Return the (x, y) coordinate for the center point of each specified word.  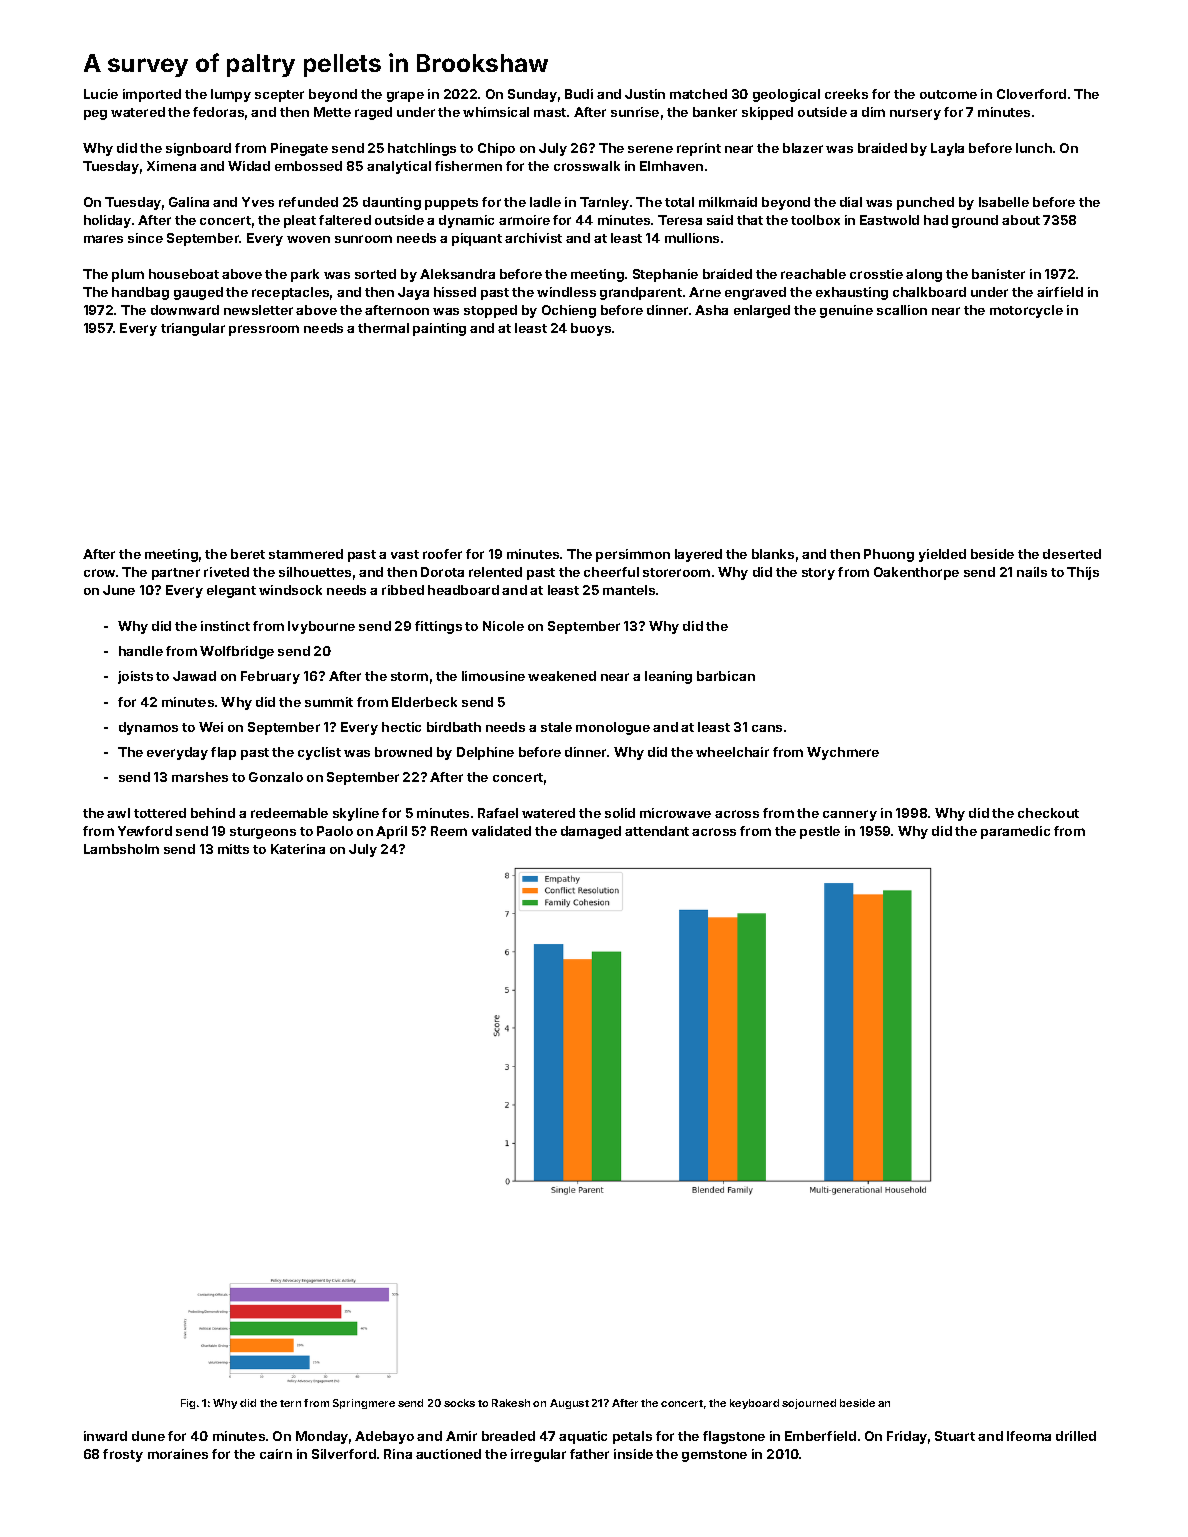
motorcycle (1026, 311)
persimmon (633, 555)
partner (176, 574)
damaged (591, 832)
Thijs (1083, 573)
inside (633, 1454)
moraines (178, 1454)
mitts (233, 849)
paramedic (1015, 832)
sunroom (363, 239)
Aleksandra (457, 274)
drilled (1076, 1436)
